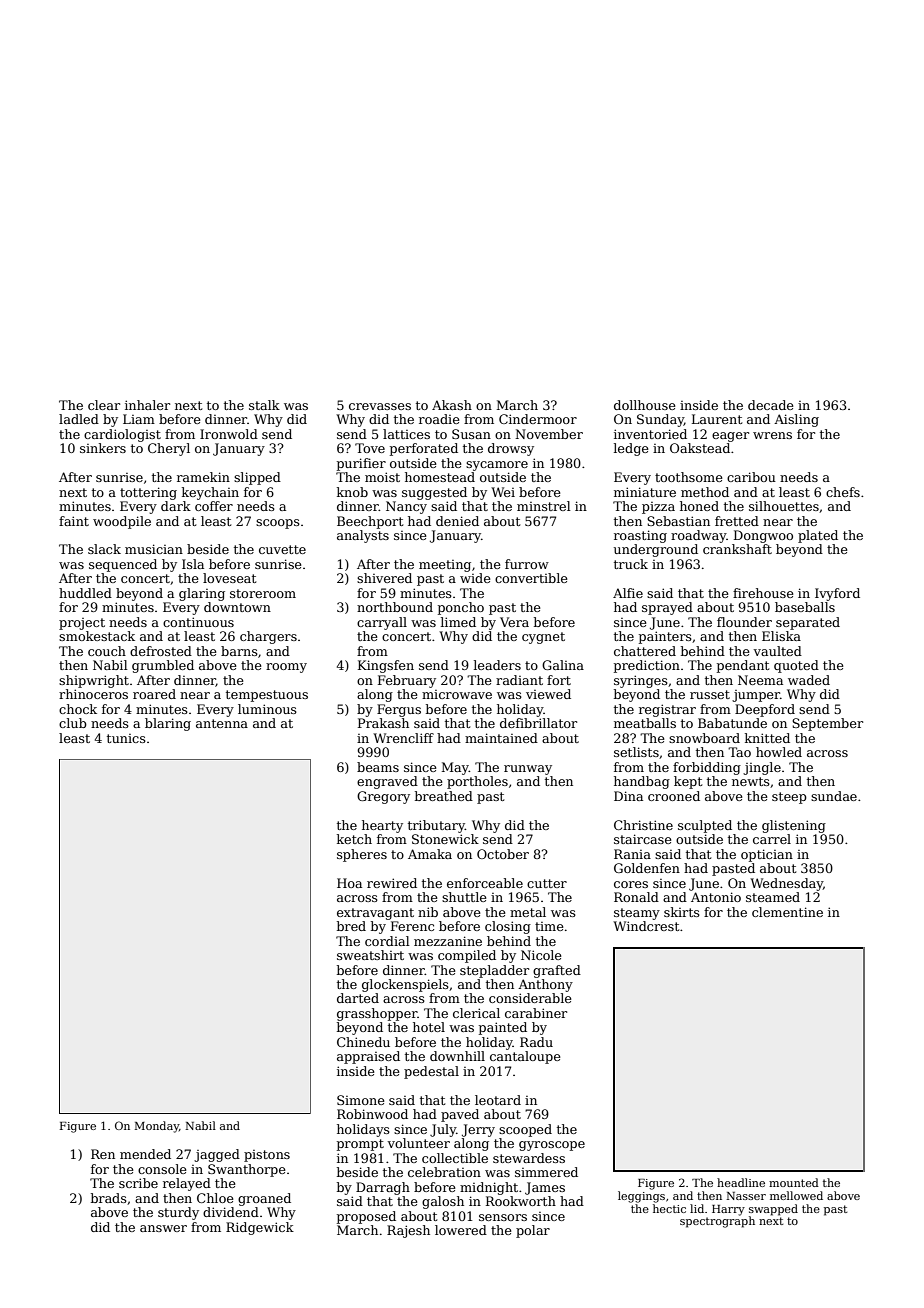 Image resolution: width=924 pixels, height=1308 pixels. I want to click on faint, so click(74, 521).
